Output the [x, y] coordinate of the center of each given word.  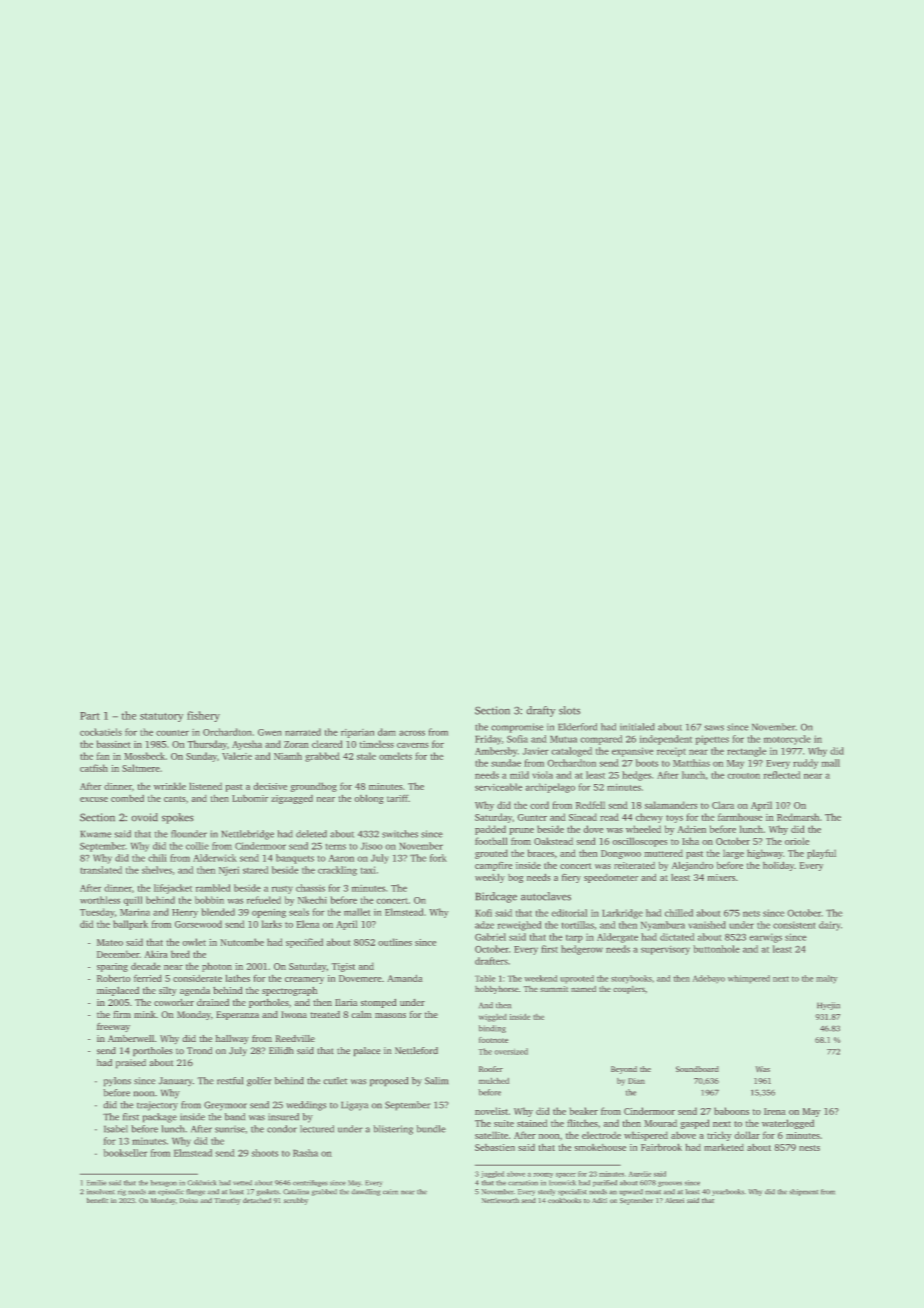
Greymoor [225, 1106]
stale [366, 756]
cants [175, 799]
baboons [731, 1111]
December [118, 954]
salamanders [671, 805]
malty [826, 979]
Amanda [404, 978]
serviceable [498, 787]
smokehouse [600, 1147]
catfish [94, 768]
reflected [782, 775]
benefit [97, 1200]
